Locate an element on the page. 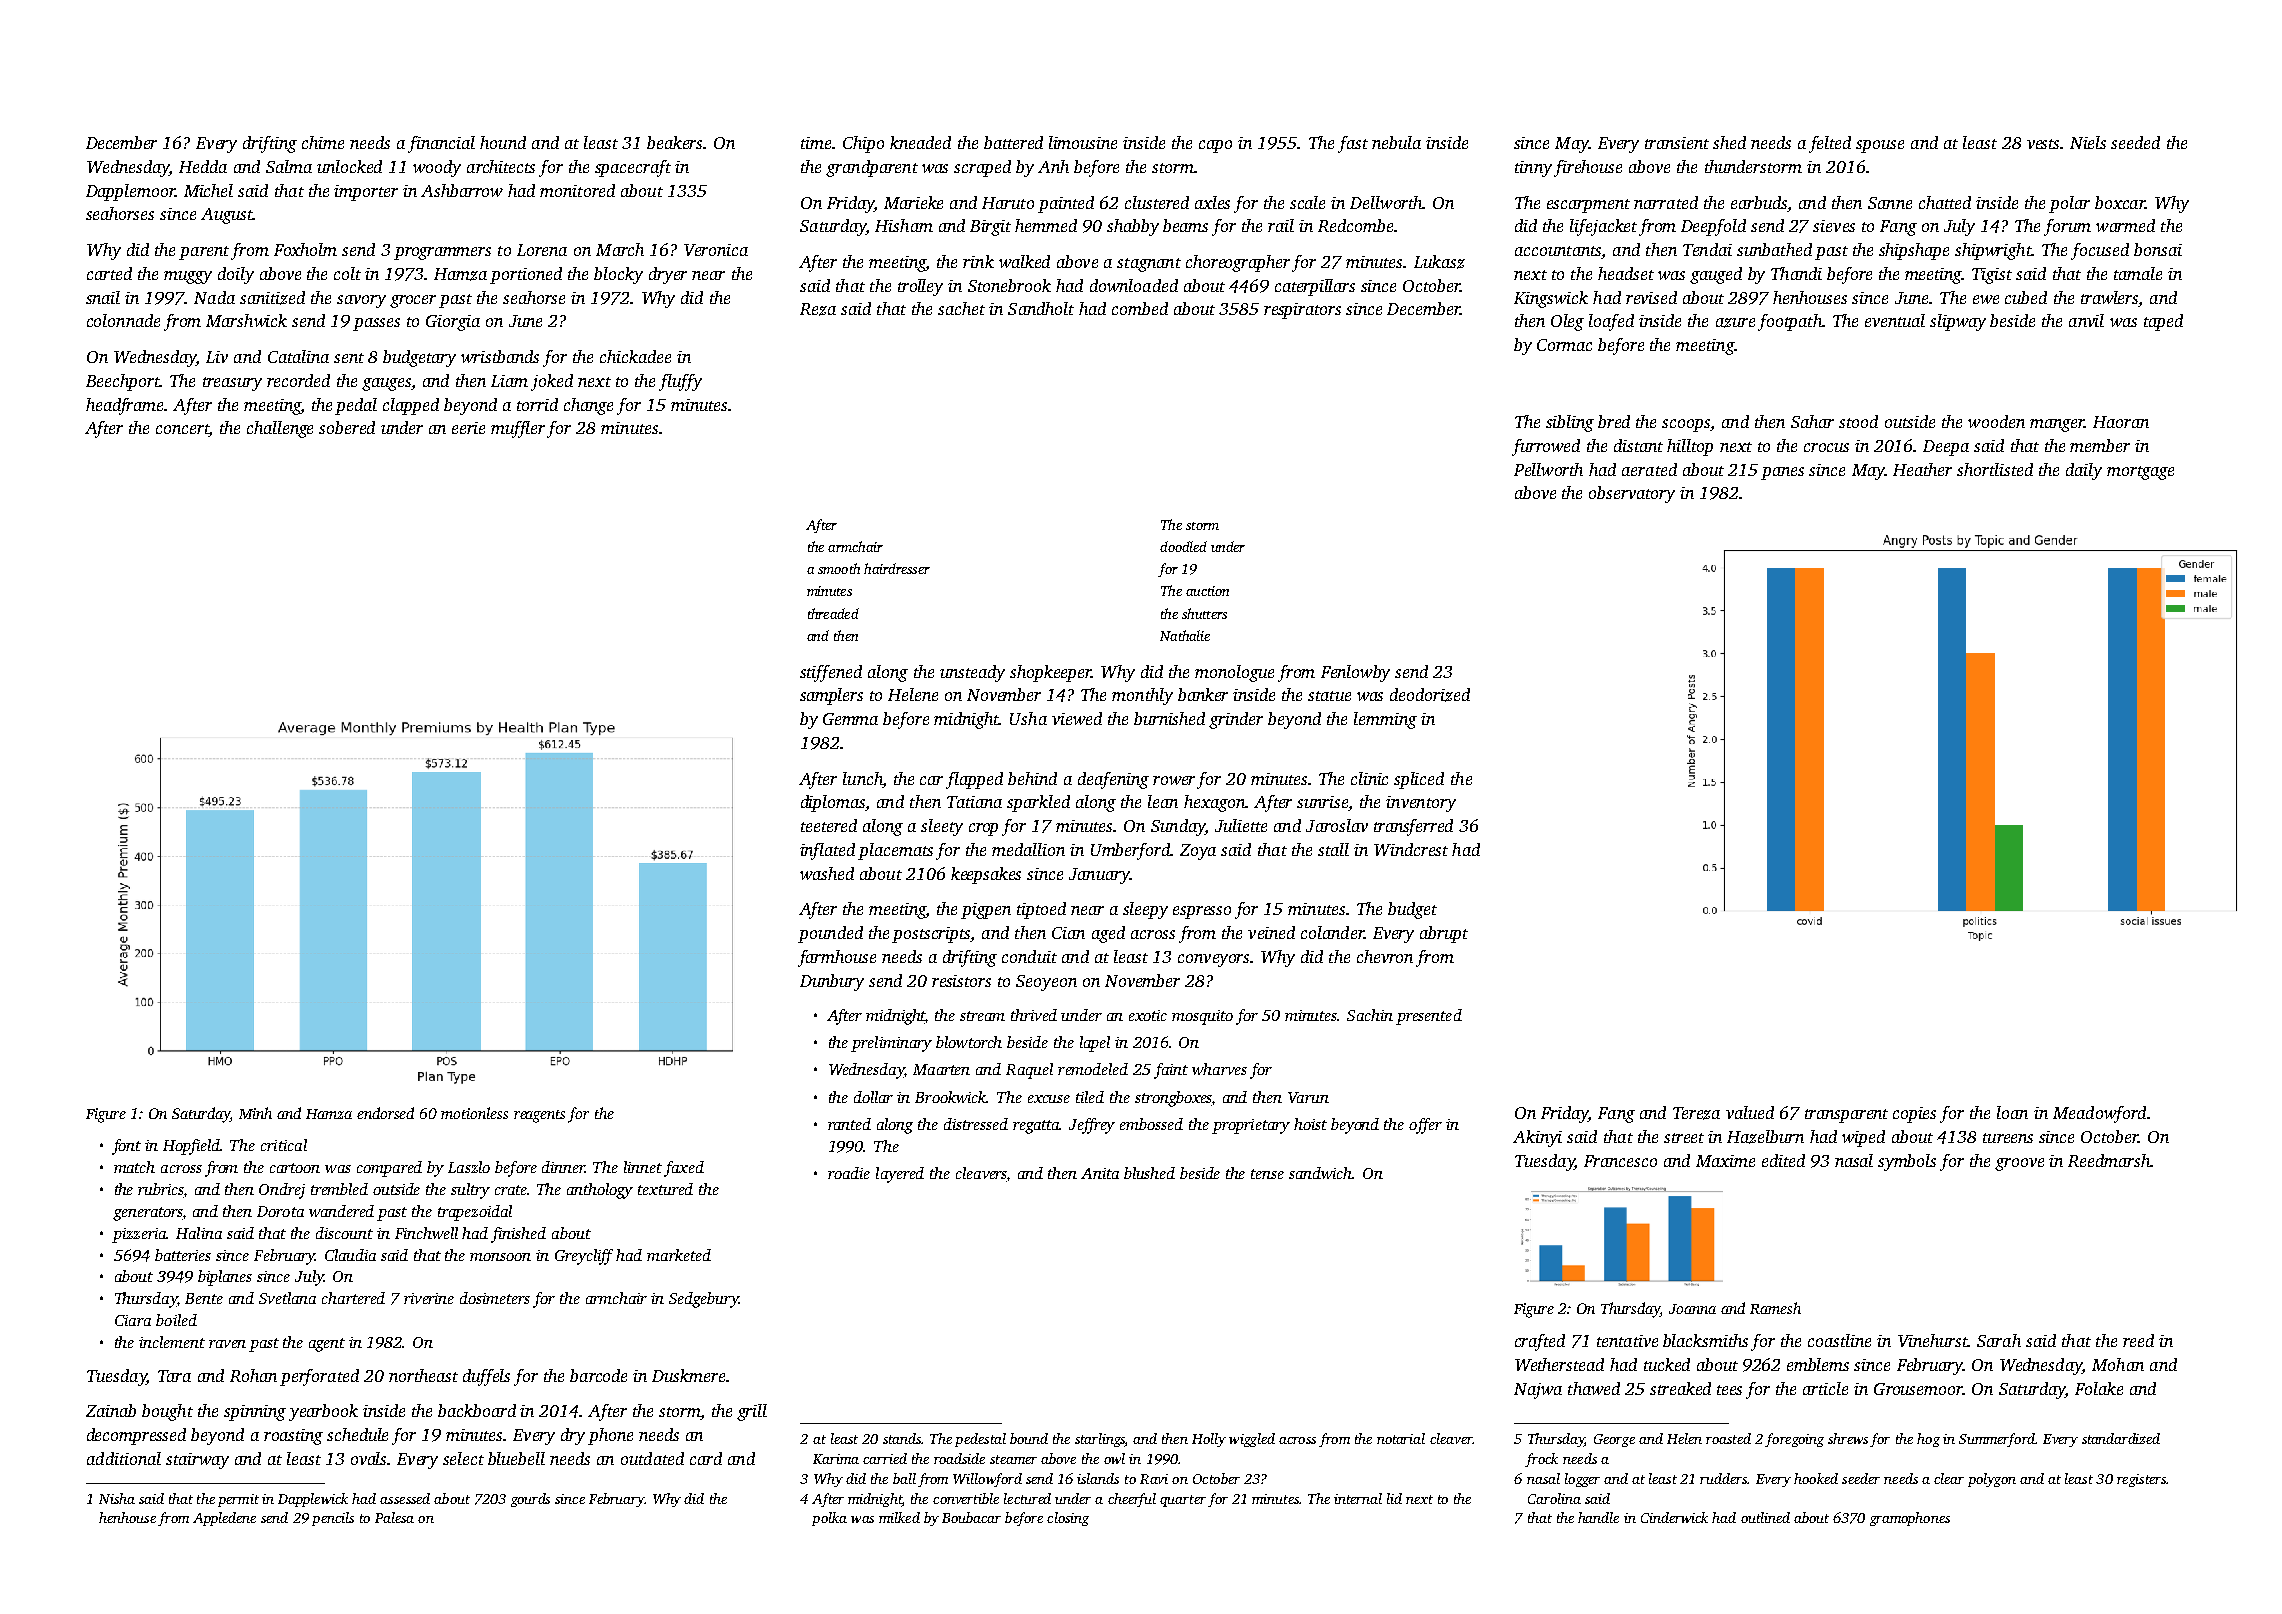 This page has height=1614, width=2282. Palesa is located at coordinates (394, 1517).
